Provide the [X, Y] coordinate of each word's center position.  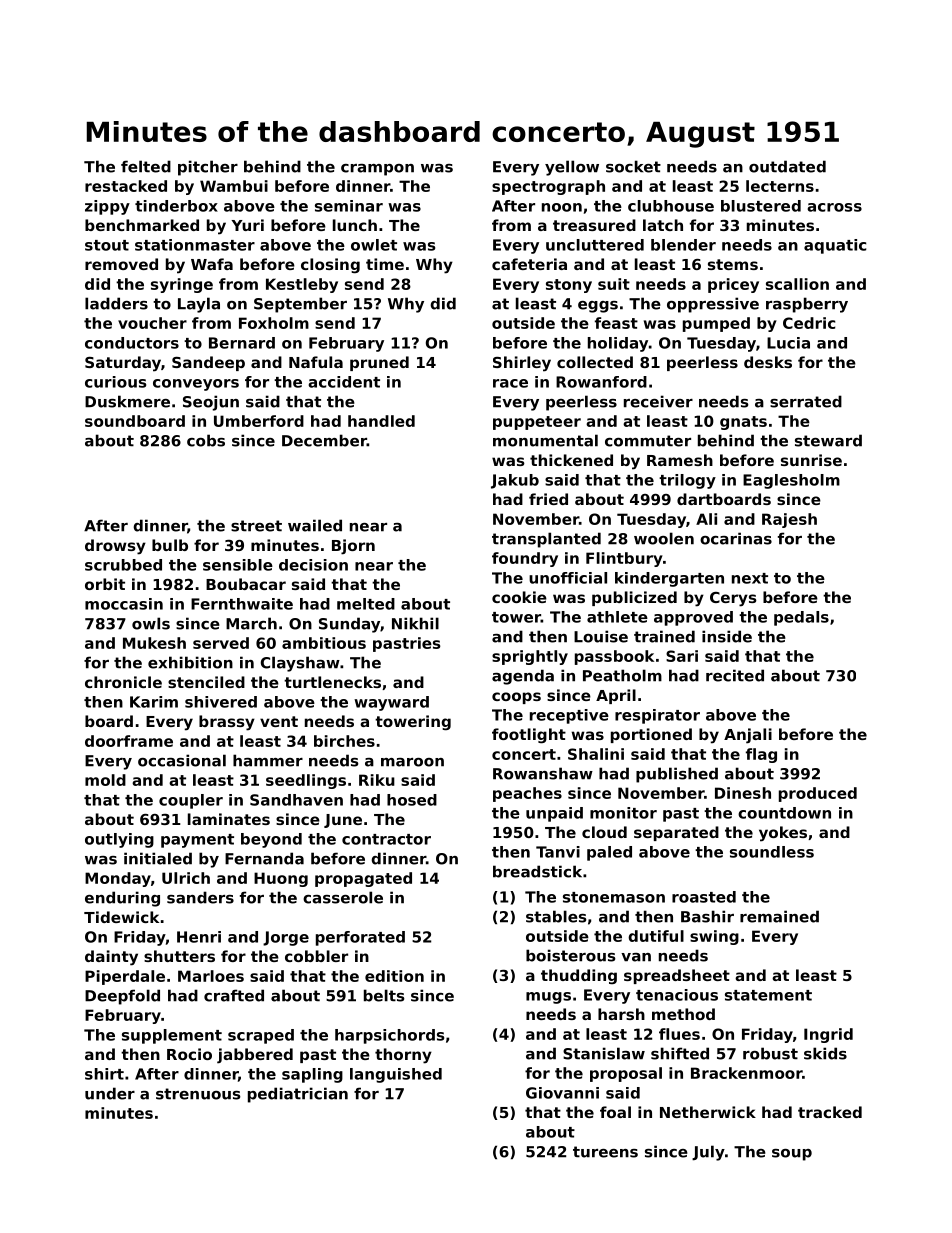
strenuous [198, 1094]
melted [366, 604]
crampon [377, 170]
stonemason [614, 897]
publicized [634, 598]
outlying [119, 840]
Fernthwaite [242, 604]
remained [779, 916]
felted [146, 166]
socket [633, 166]
